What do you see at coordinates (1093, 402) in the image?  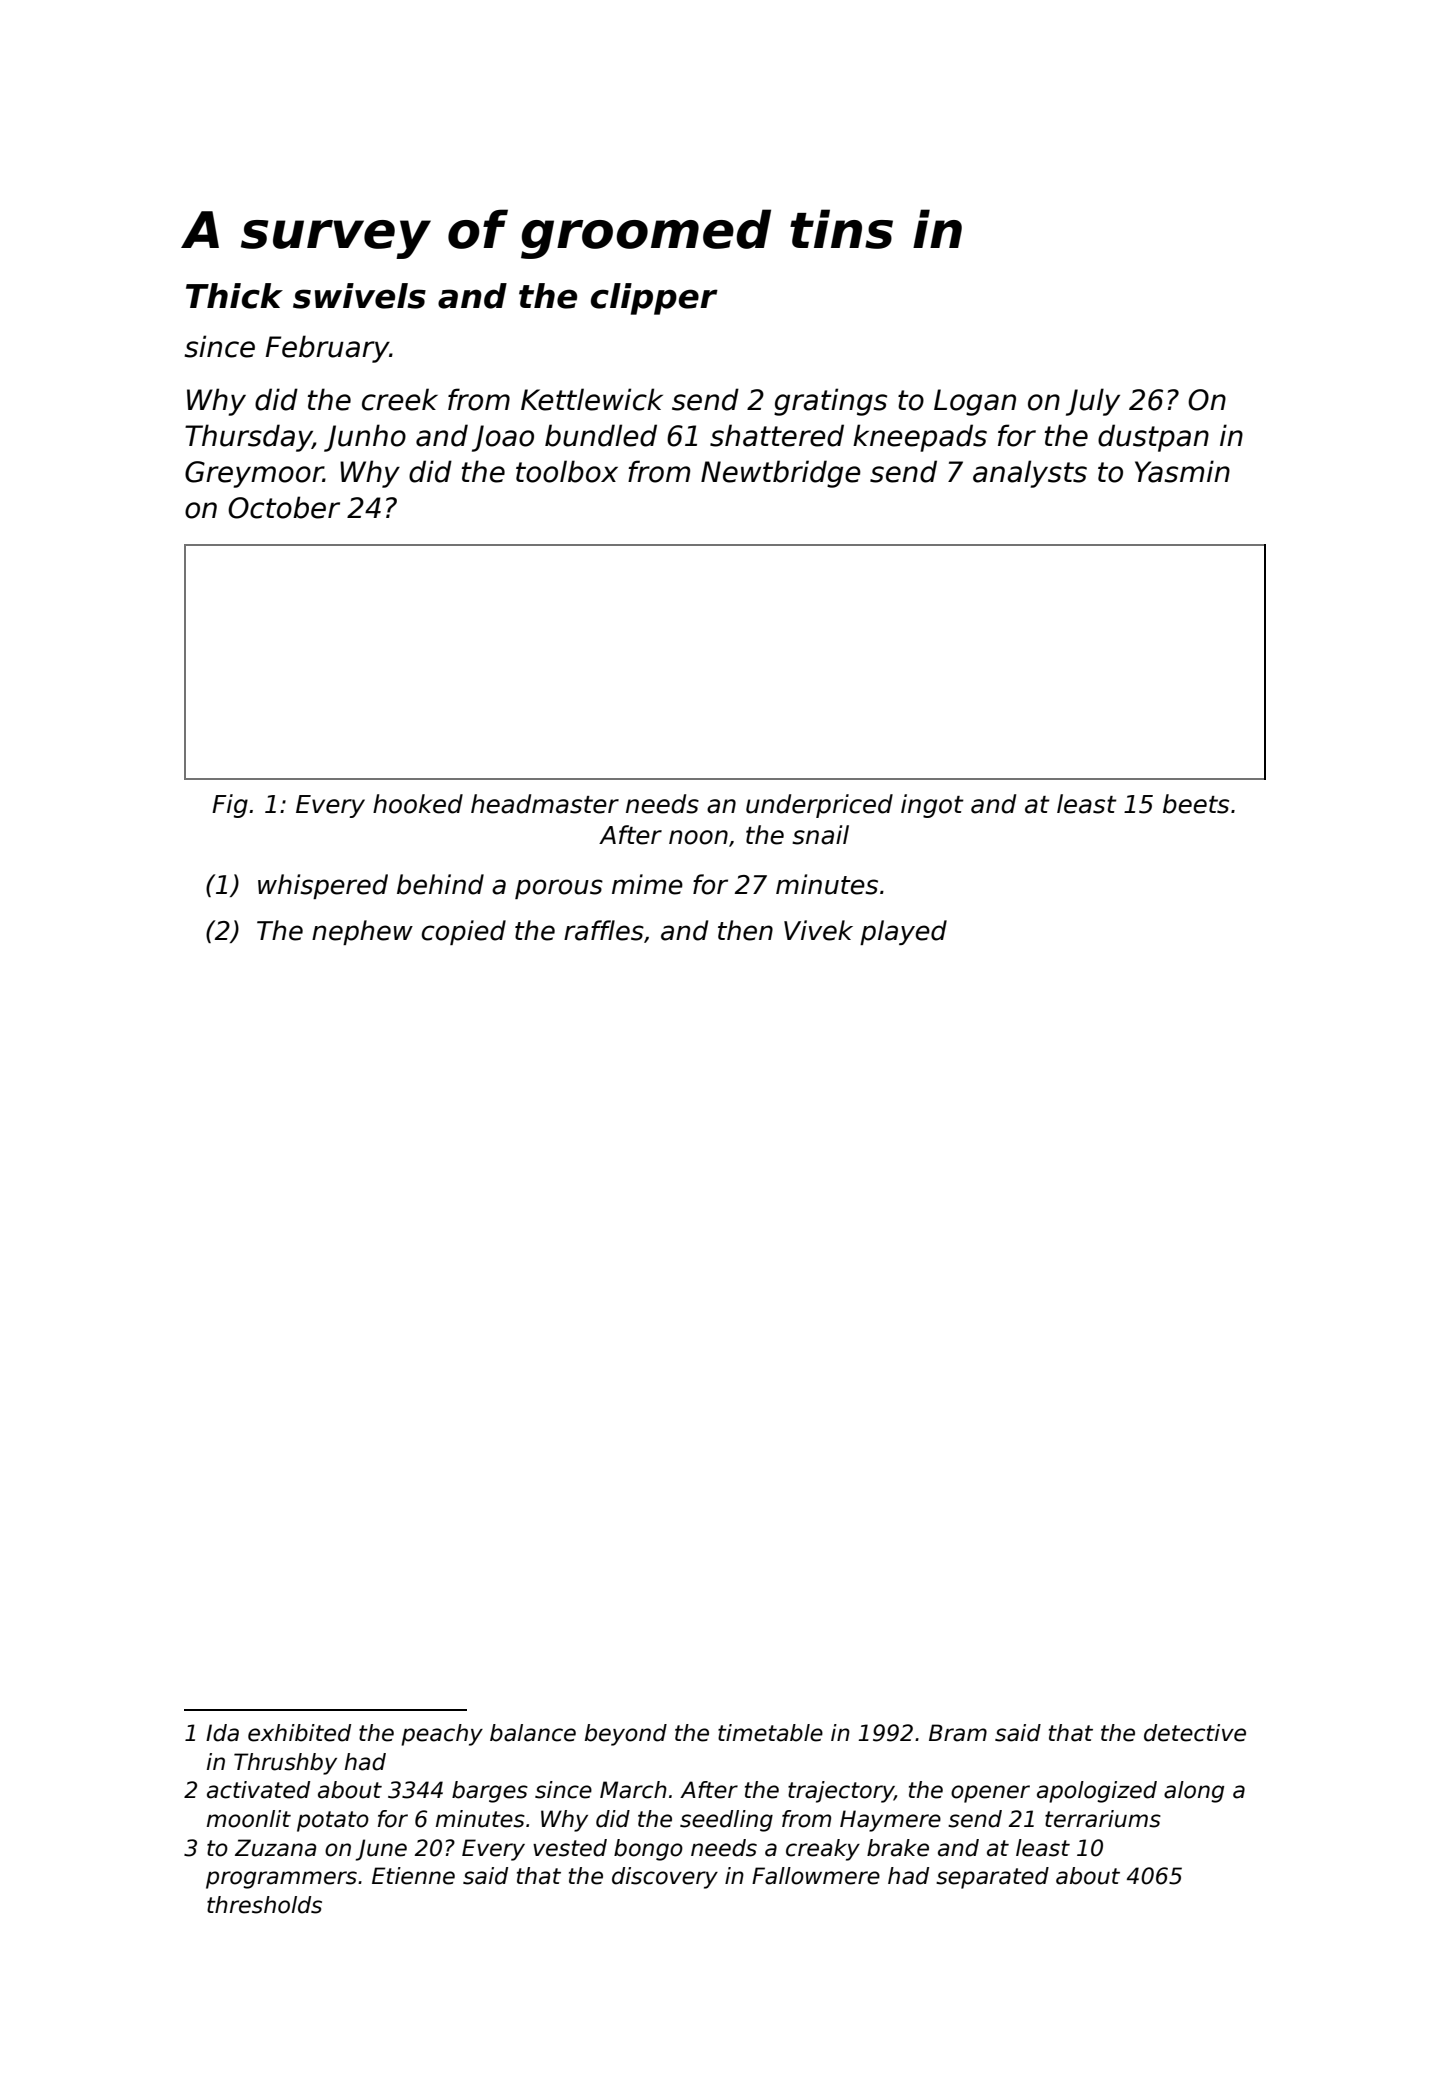 I see `July` at bounding box center [1093, 402].
